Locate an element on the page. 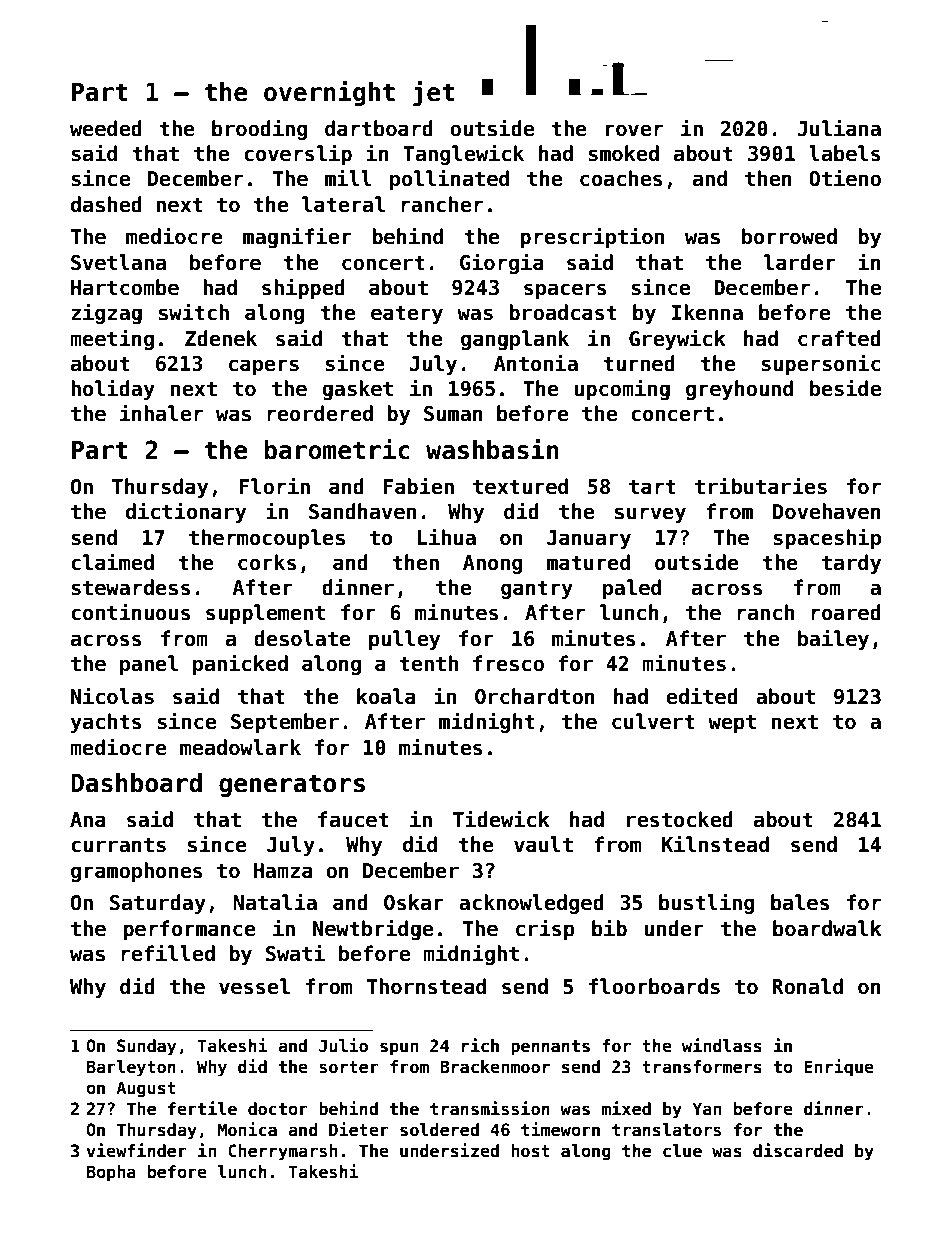  weeded is located at coordinates (106, 128).
